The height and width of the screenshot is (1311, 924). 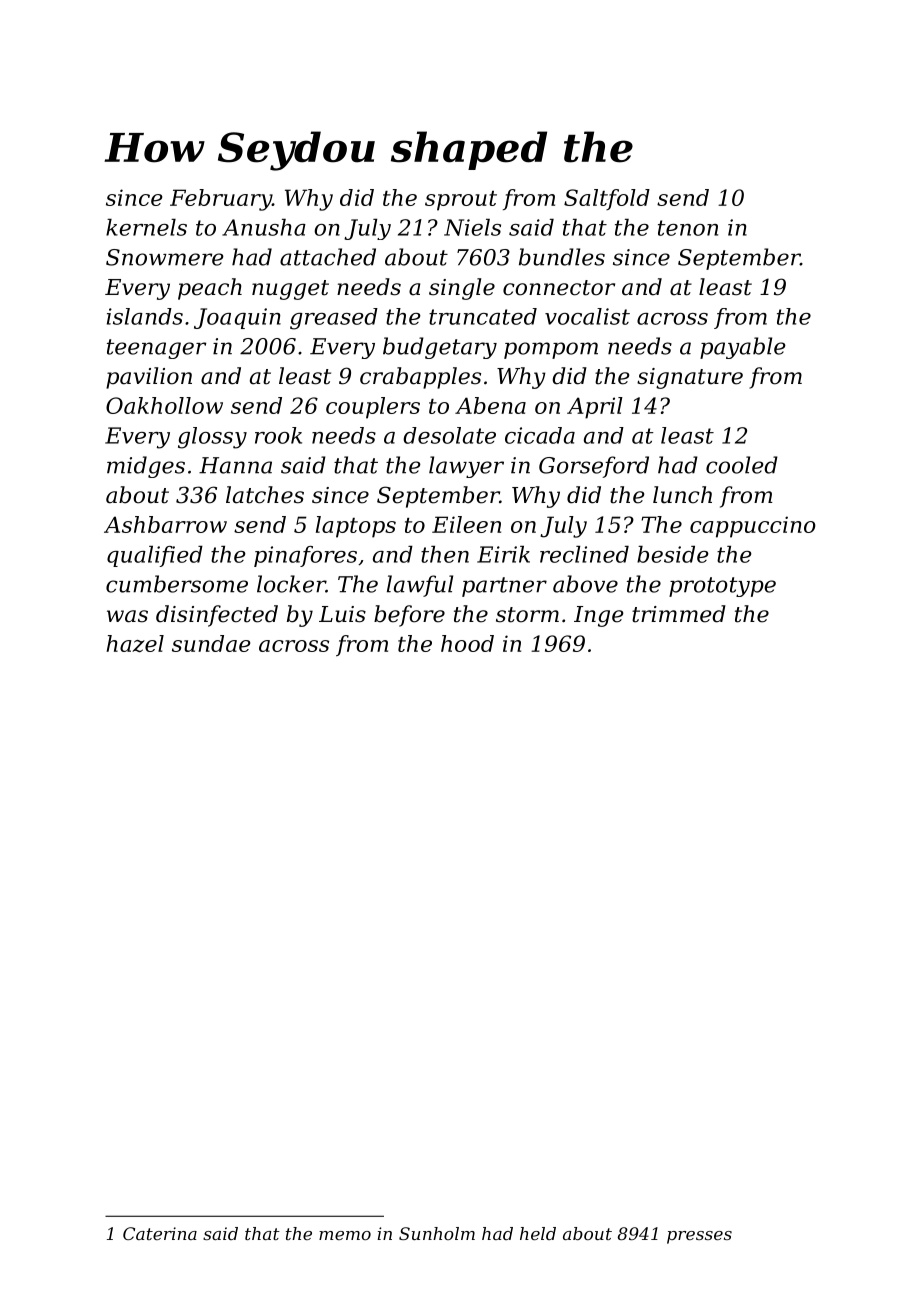 I want to click on Sunholm, so click(x=437, y=1233).
